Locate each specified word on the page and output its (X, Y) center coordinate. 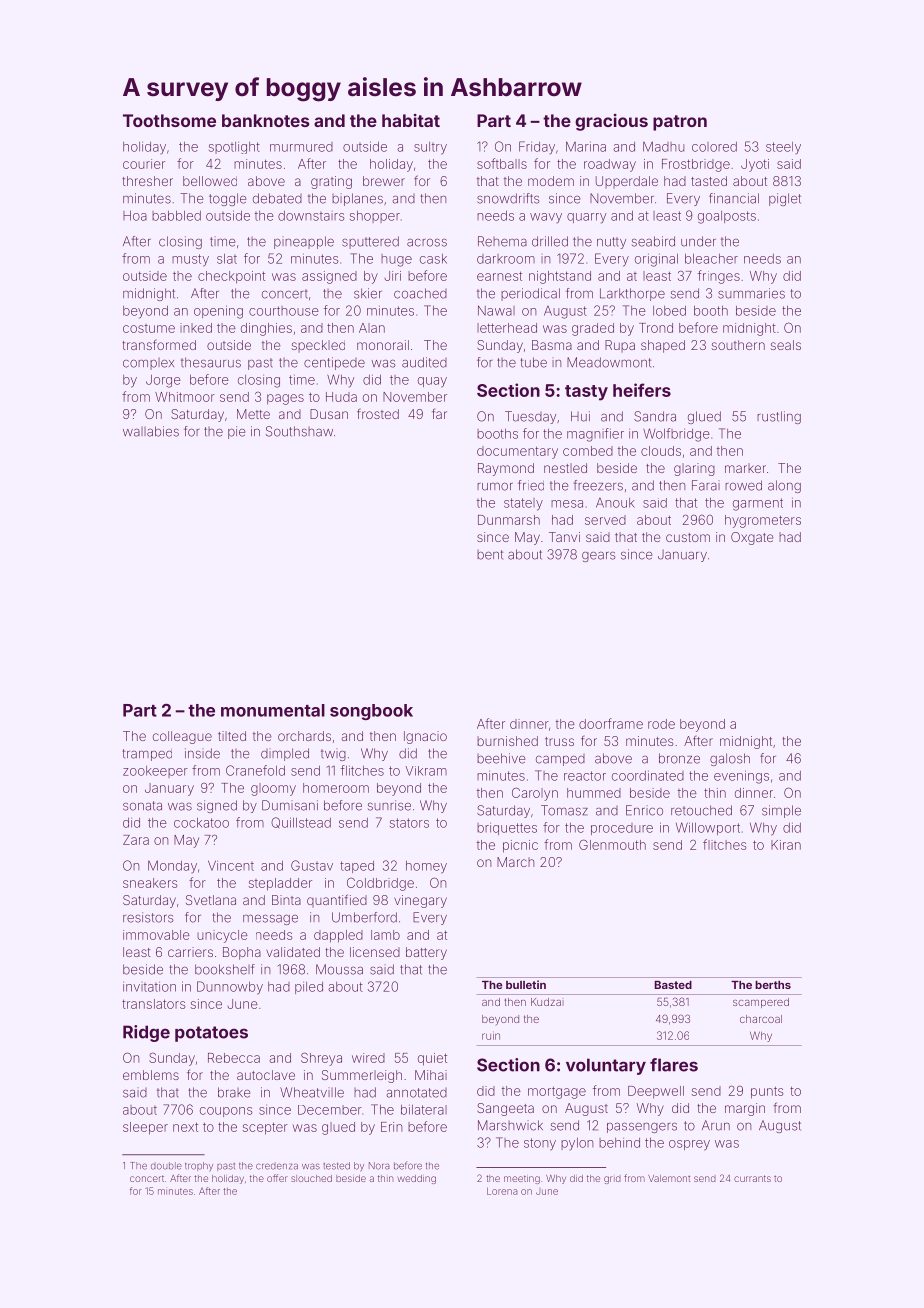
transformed (159, 345)
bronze (679, 758)
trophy (199, 1167)
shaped (663, 346)
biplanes (357, 199)
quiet (432, 1059)
